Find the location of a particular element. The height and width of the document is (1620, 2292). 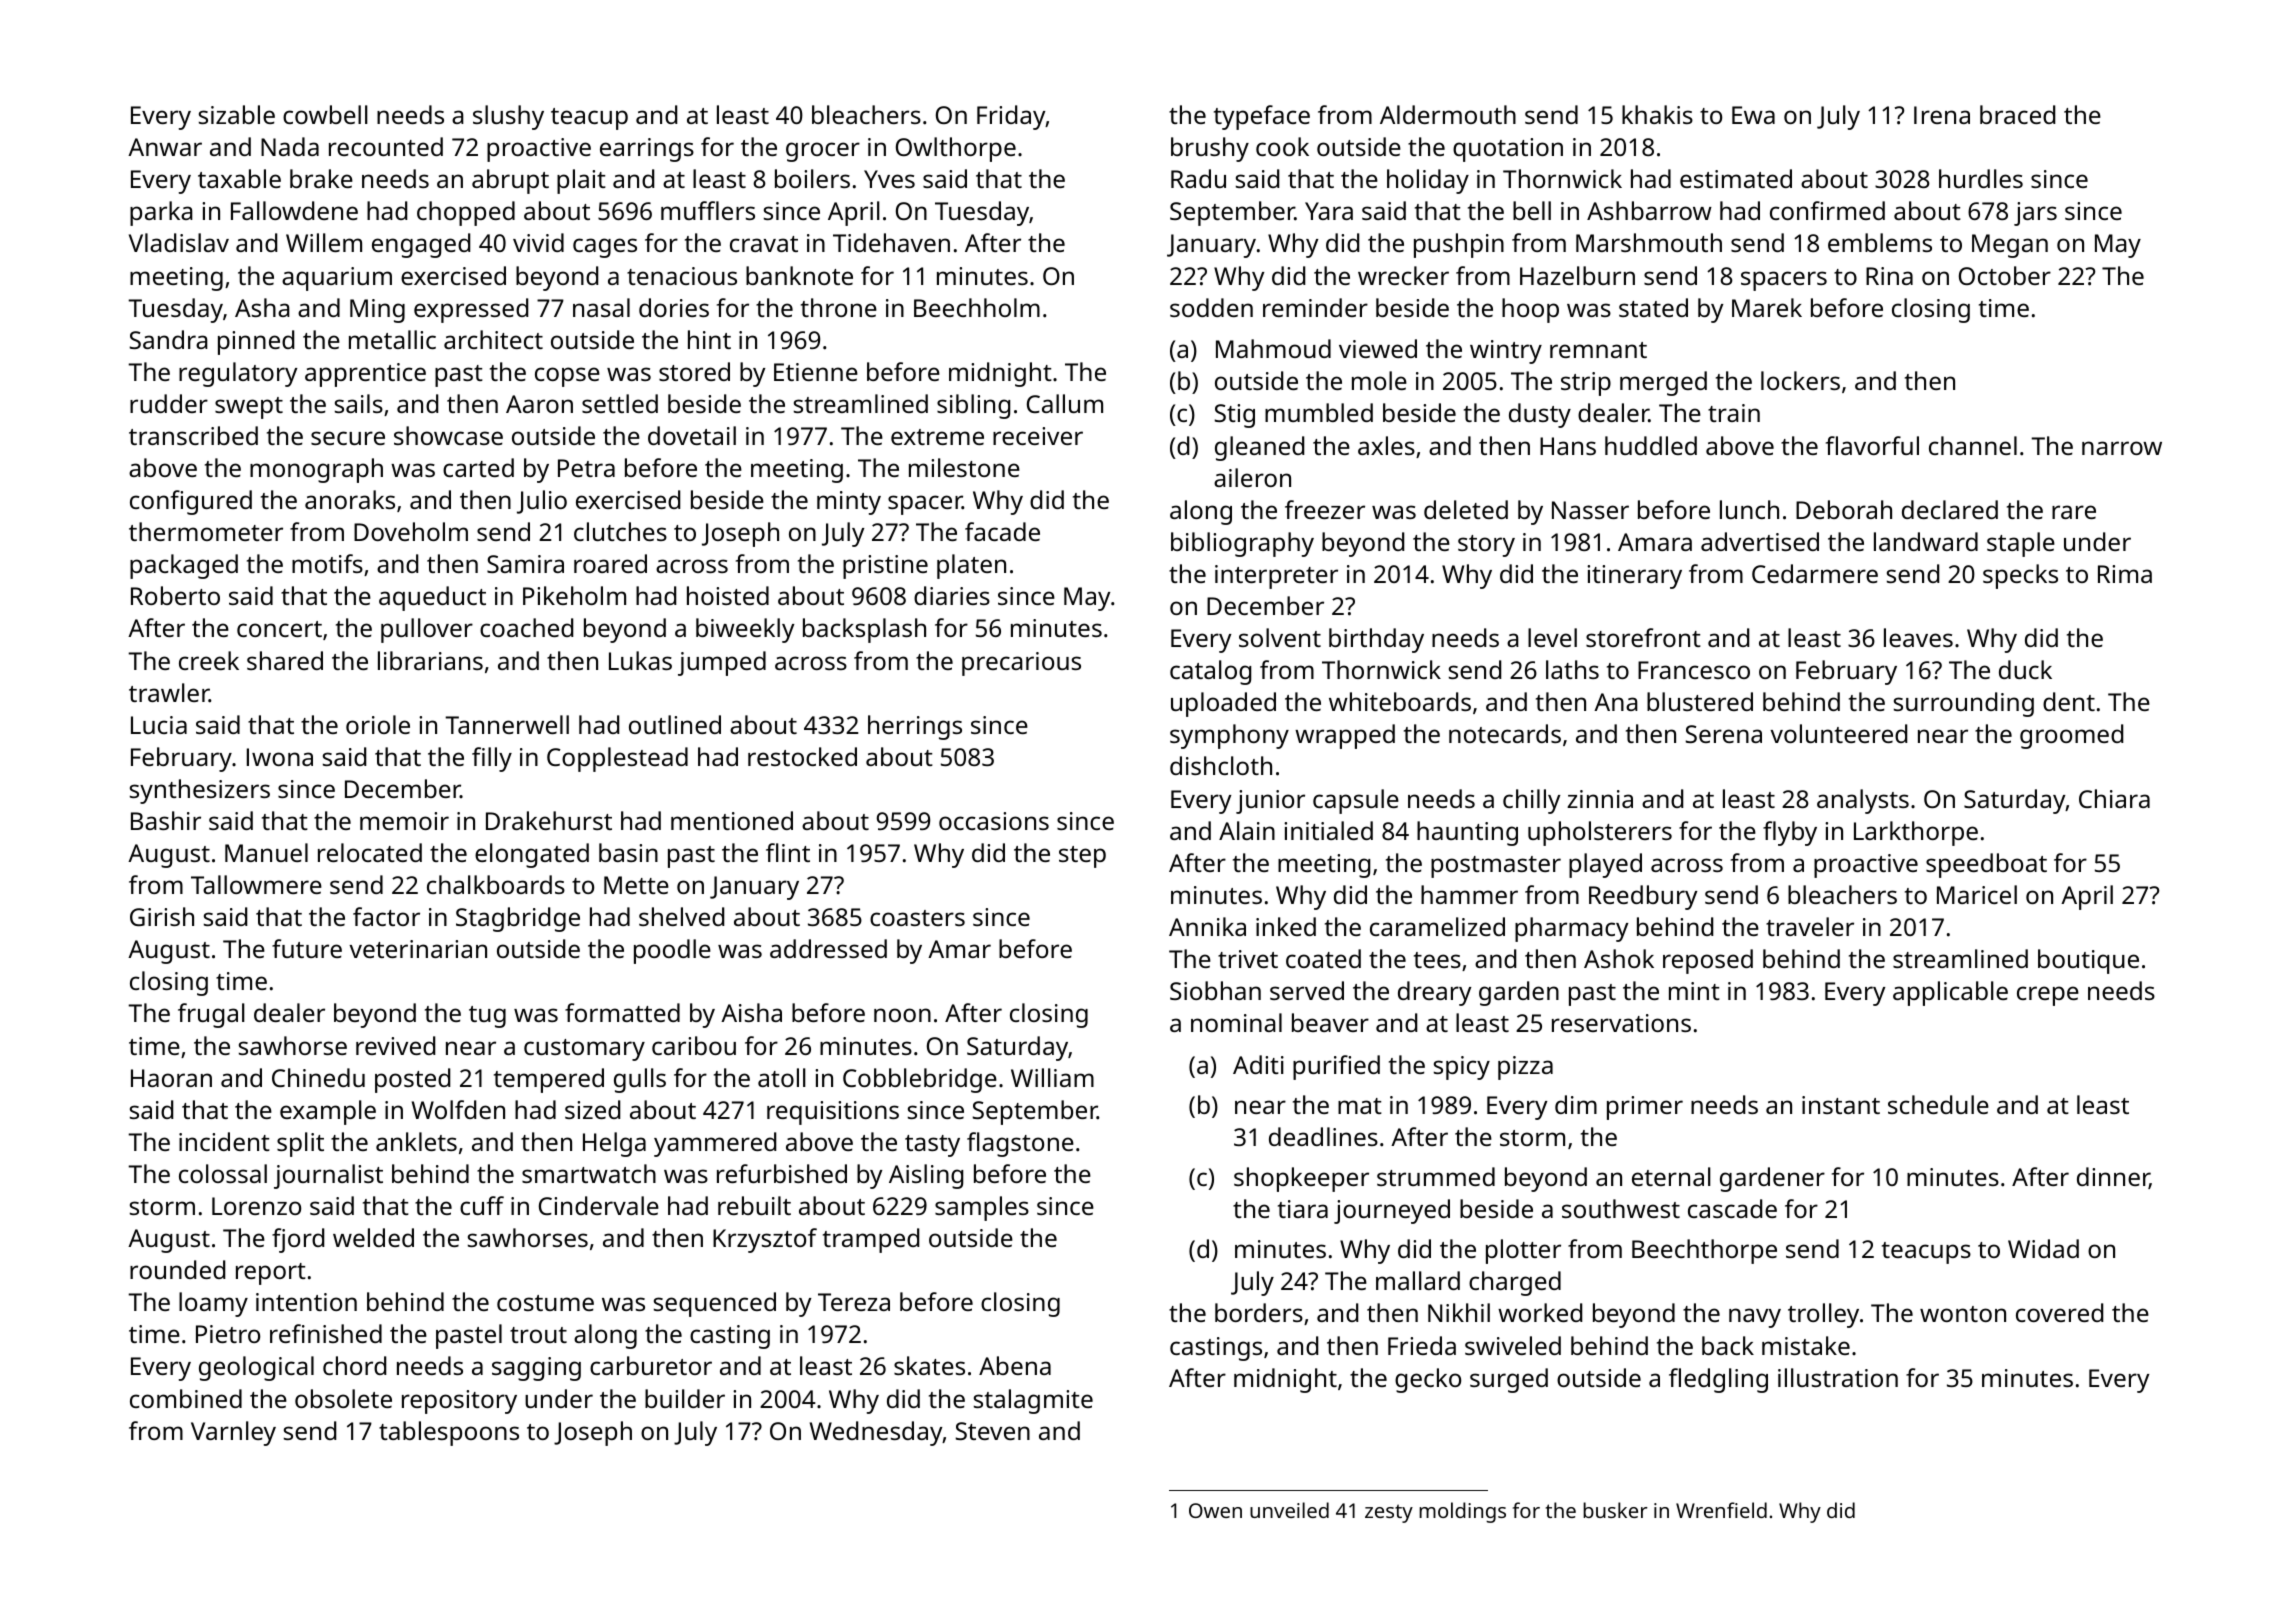

boutique is located at coordinates (2088, 961).
